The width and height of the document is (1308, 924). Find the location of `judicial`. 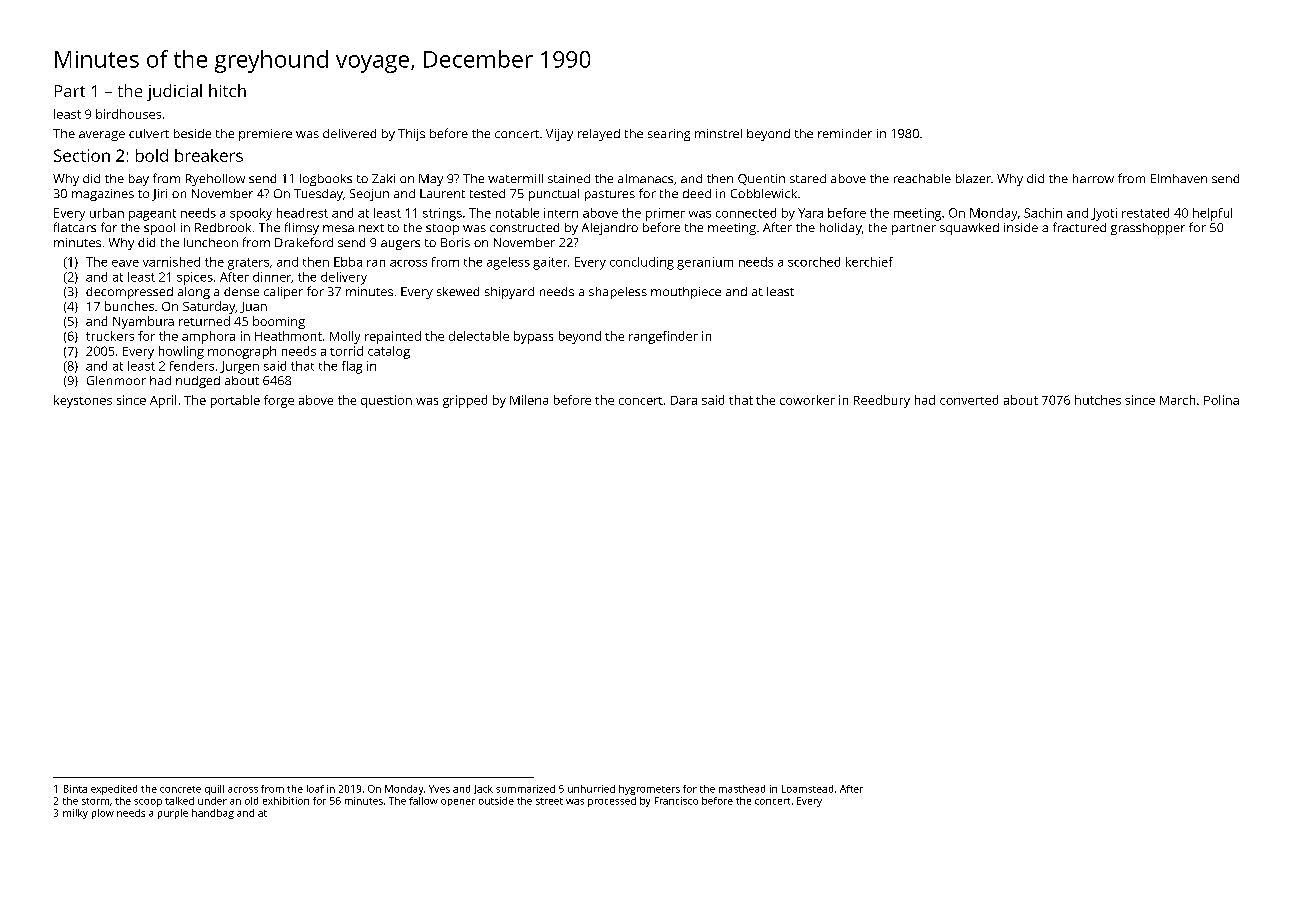

judicial is located at coordinates (174, 92).
